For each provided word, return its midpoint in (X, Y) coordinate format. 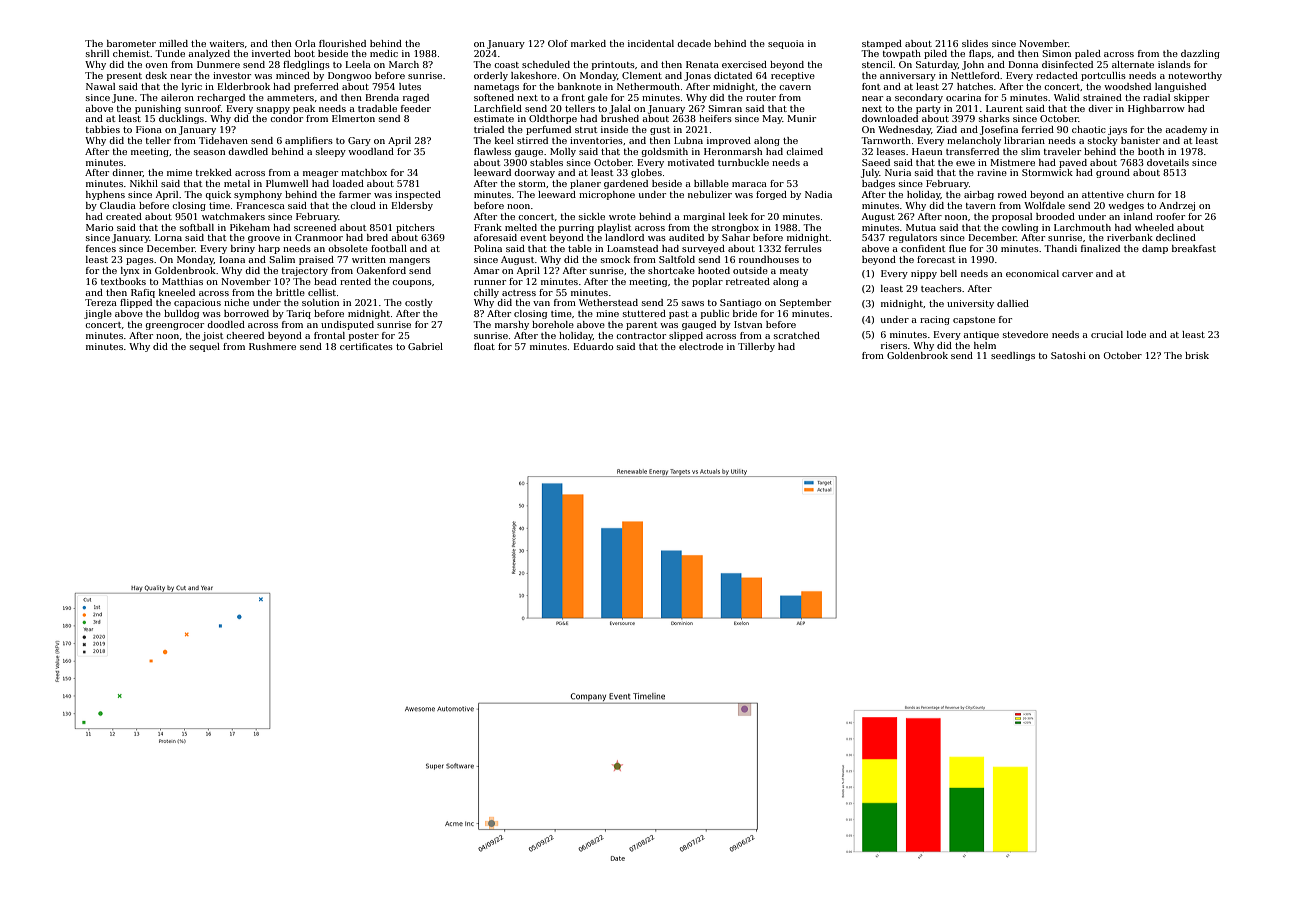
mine (607, 313)
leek (738, 216)
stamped (882, 44)
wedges (1126, 206)
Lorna (168, 237)
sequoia (786, 44)
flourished (342, 43)
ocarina (963, 97)
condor (286, 118)
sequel (205, 347)
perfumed (548, 130)
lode (1136, 334)
